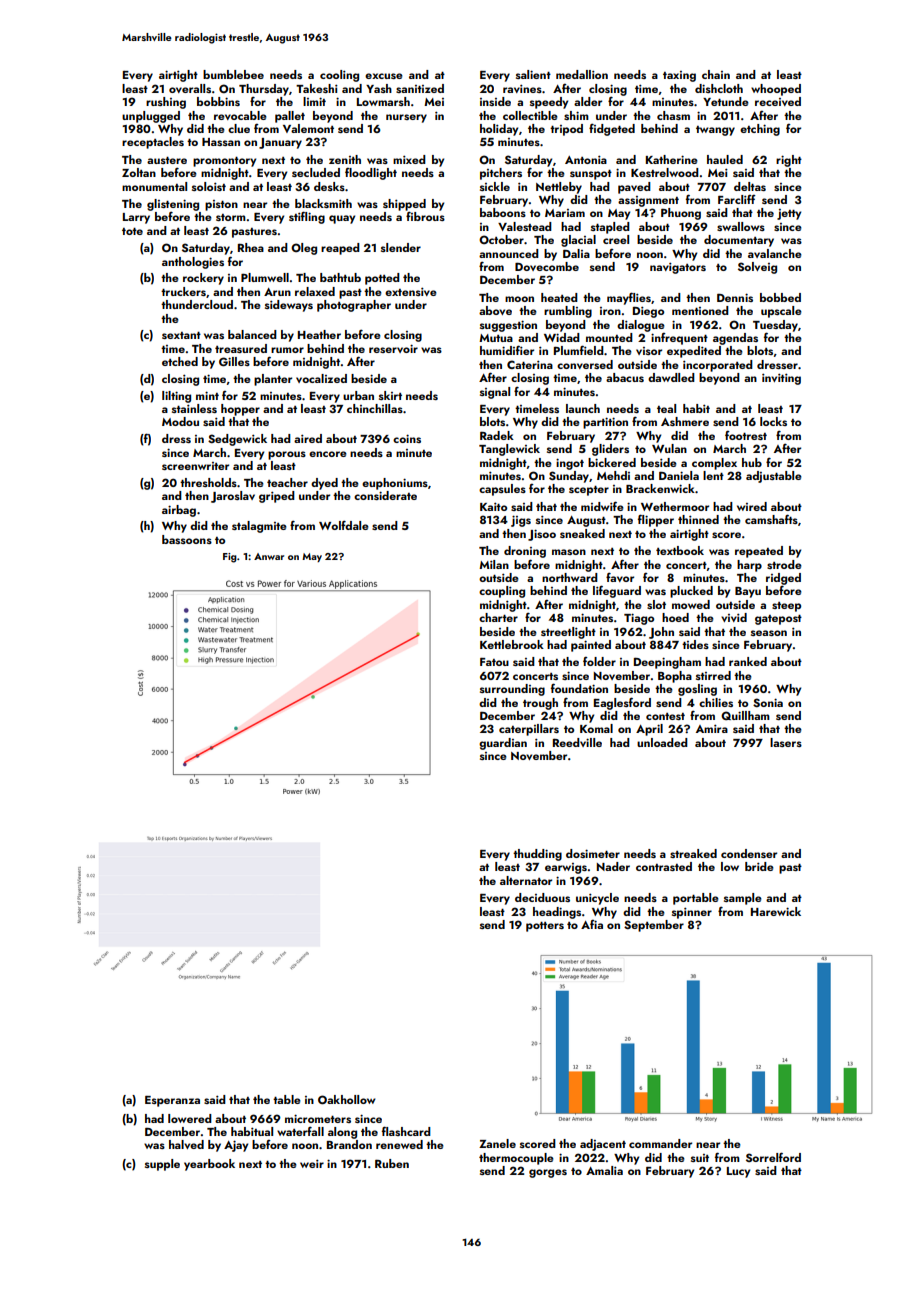  Describe the element at coordinates (660, 1143) in the image. I see `commander` at that location.
